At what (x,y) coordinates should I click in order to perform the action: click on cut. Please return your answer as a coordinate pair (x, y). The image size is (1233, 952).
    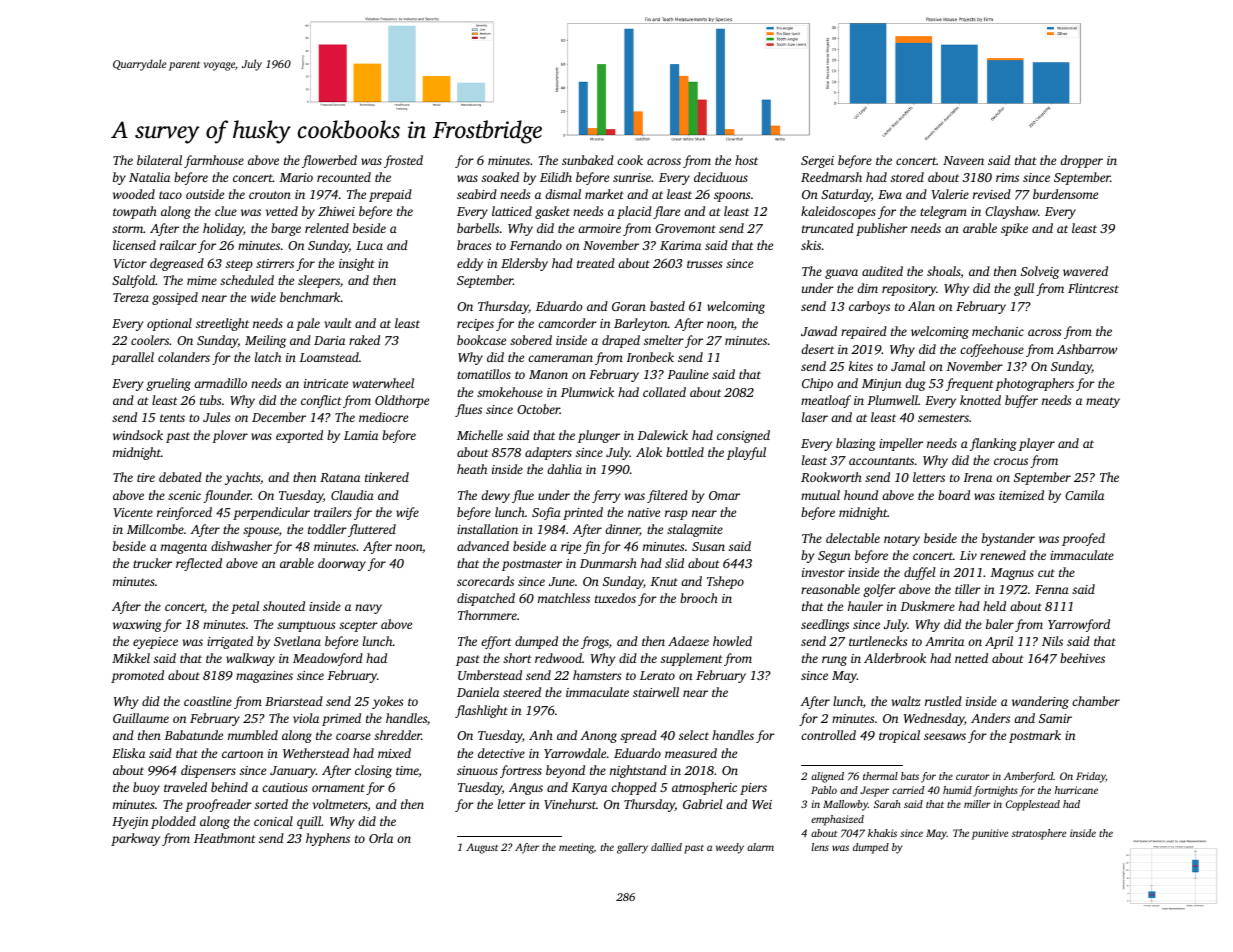
    Looking at the image, I should click on (1046, 573).
